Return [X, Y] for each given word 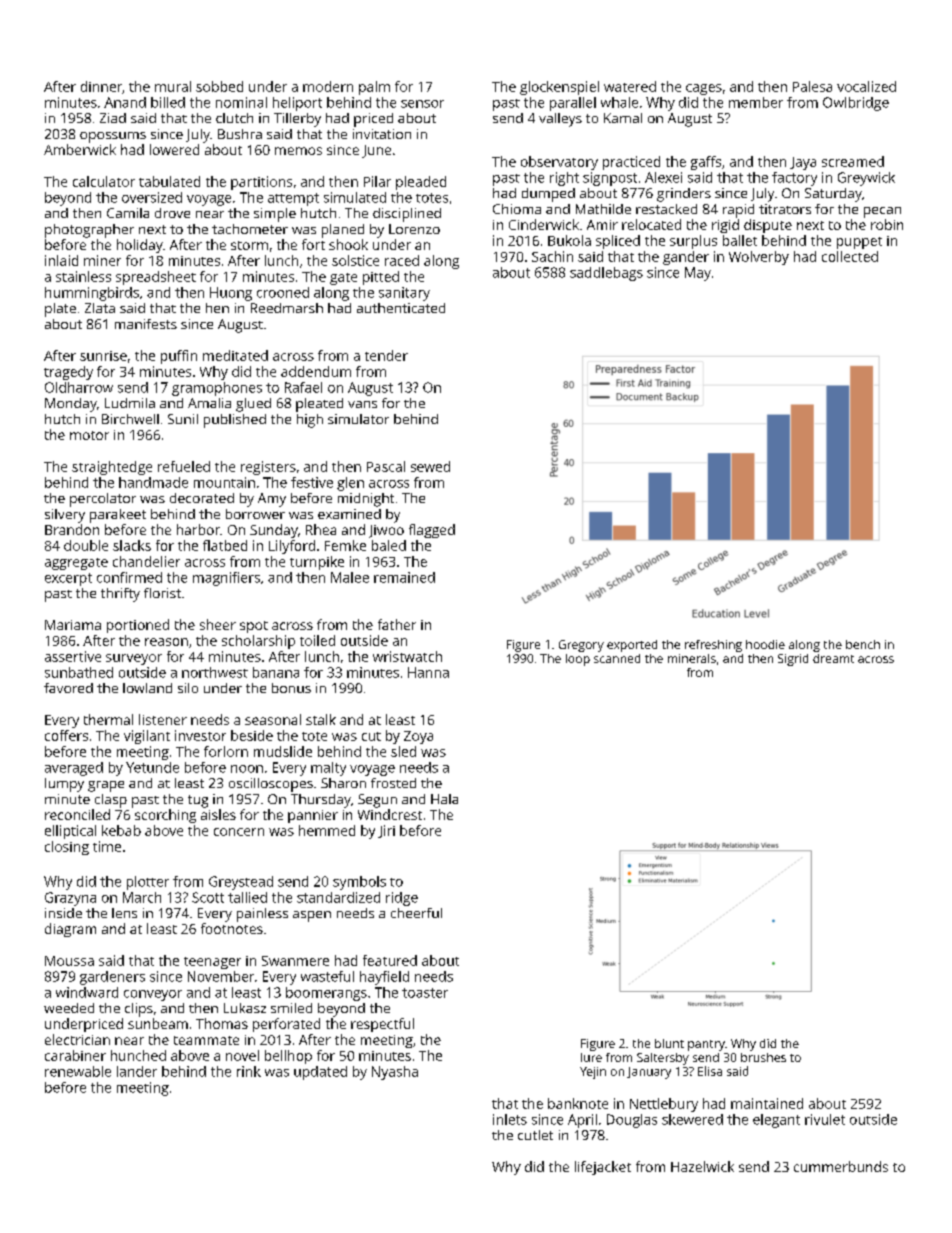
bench [863, 644]
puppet [859, 243]
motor [89, 435]
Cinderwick [544, 224]
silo [188, 688]
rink [249, 1071]
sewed [430, 466]
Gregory [581, 646]
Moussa [69, 961]
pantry [706, 1045]
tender [386, 355]
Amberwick [80, 149]
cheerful [416, 913]
